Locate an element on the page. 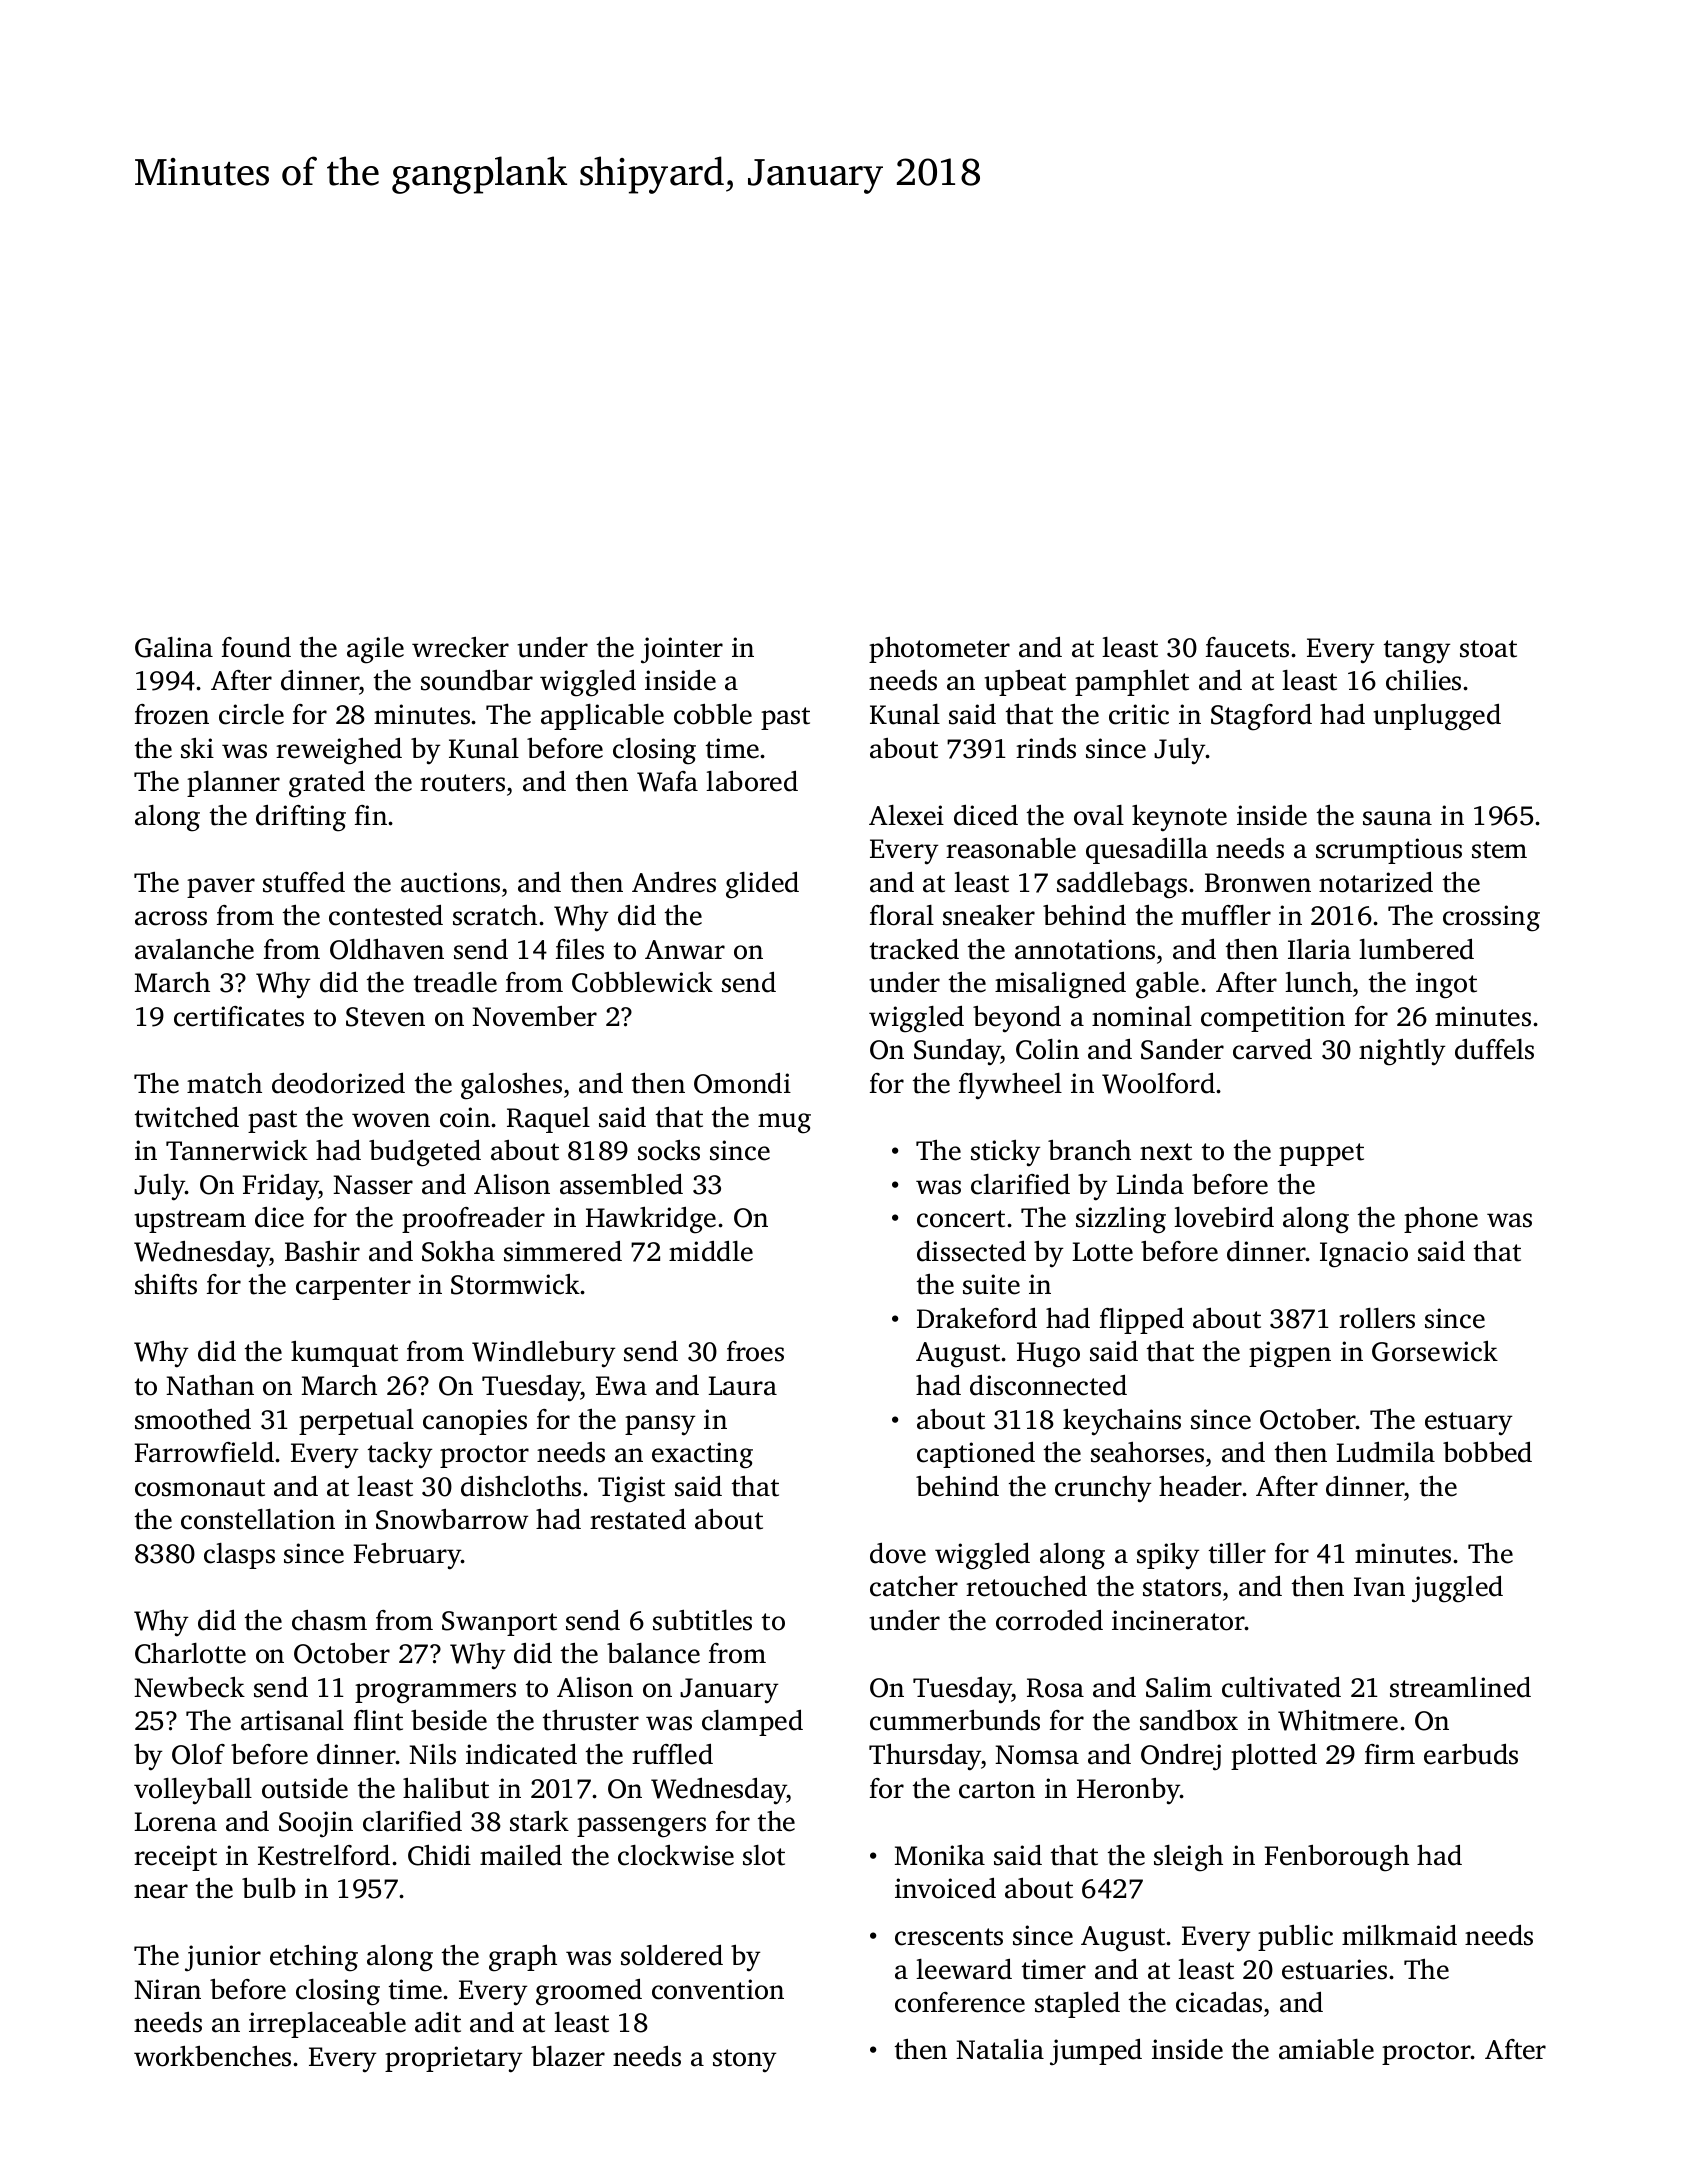 The height and width of the image is (2178, 1683). proprietary is located at coordinates (453, 2059).
